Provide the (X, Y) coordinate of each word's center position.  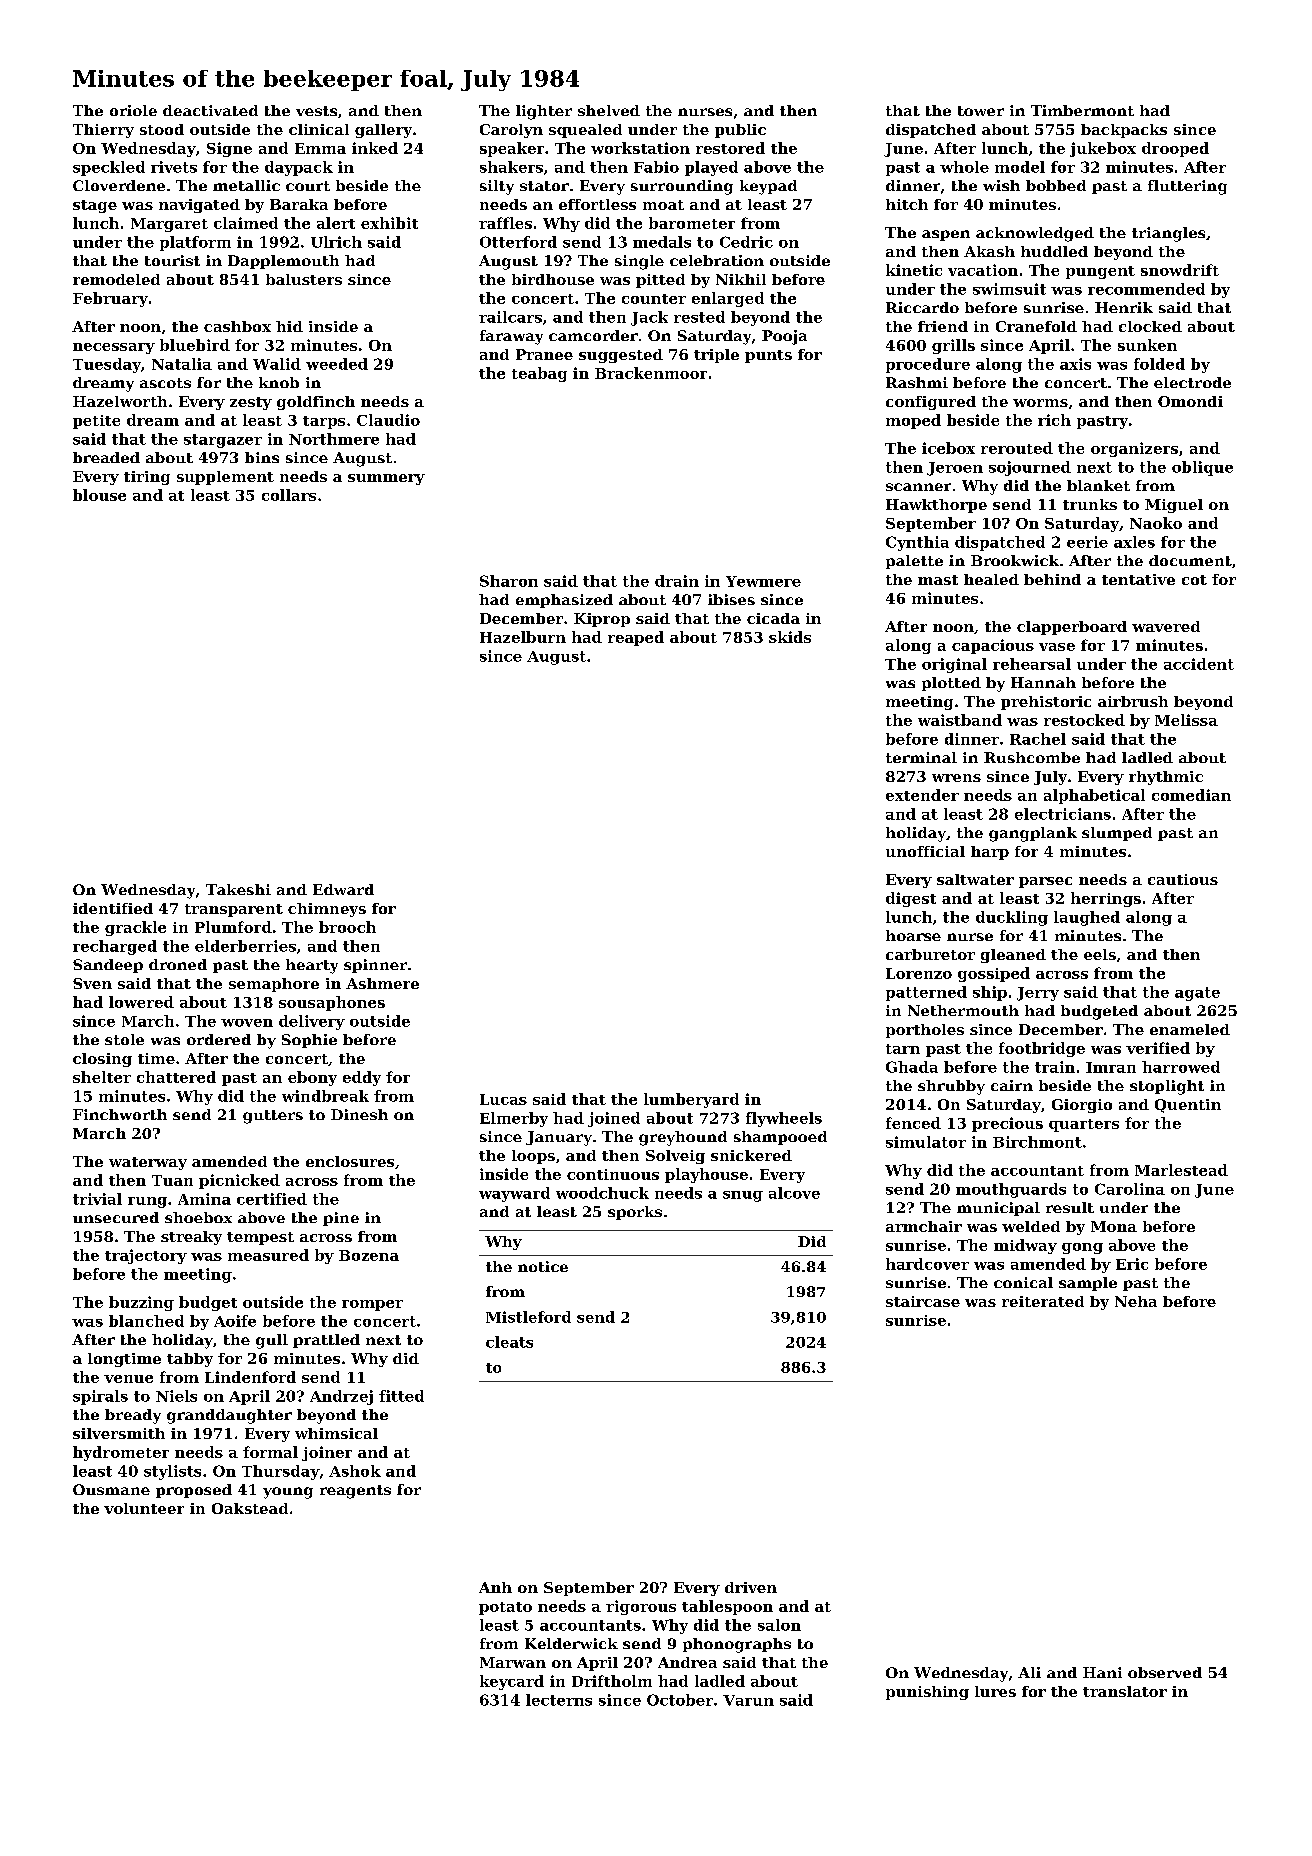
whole (964, 167)
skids (790, 637)
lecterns (559, 1700)
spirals (100, 1397)
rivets (174, 167)
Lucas (503, 1099)
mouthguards (1011, 1190)
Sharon (509, 581)
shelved (609, 110)
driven (751, 1587)
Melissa (1186, 720)
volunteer (144, 1508)
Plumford (233, 927)
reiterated (1043, 1301)
